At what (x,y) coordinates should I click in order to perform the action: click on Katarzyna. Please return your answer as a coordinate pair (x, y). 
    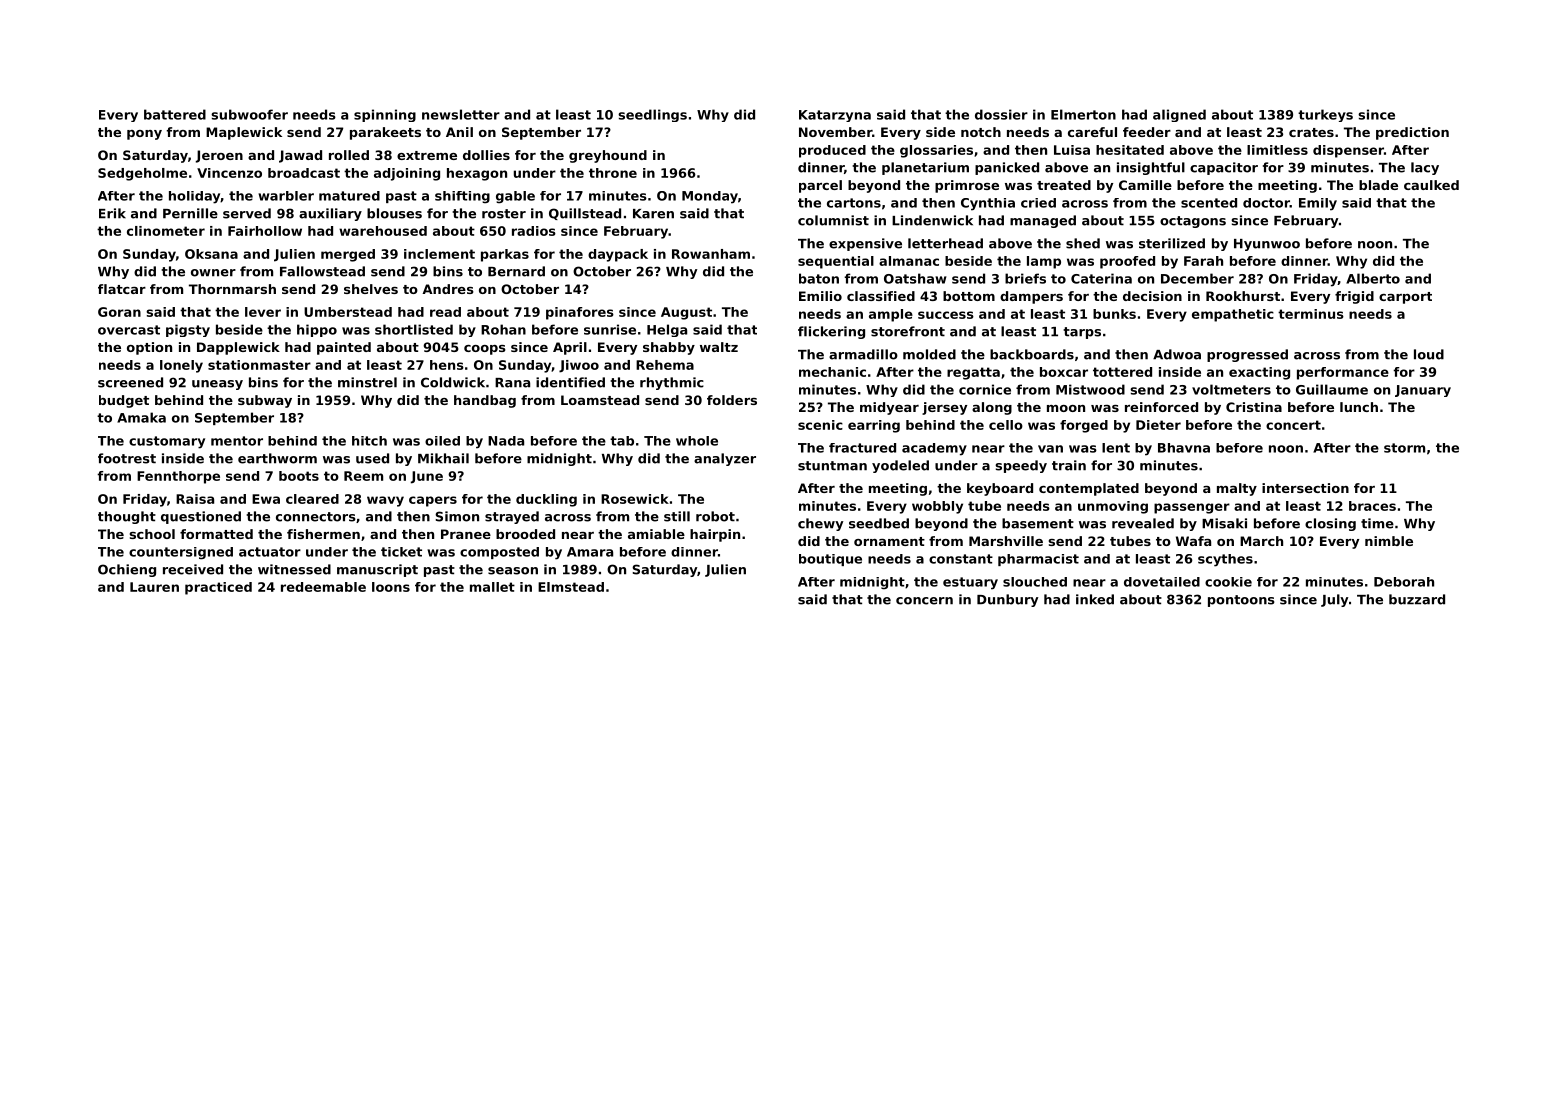
    Looking at the image, I should click on (835, 116).
